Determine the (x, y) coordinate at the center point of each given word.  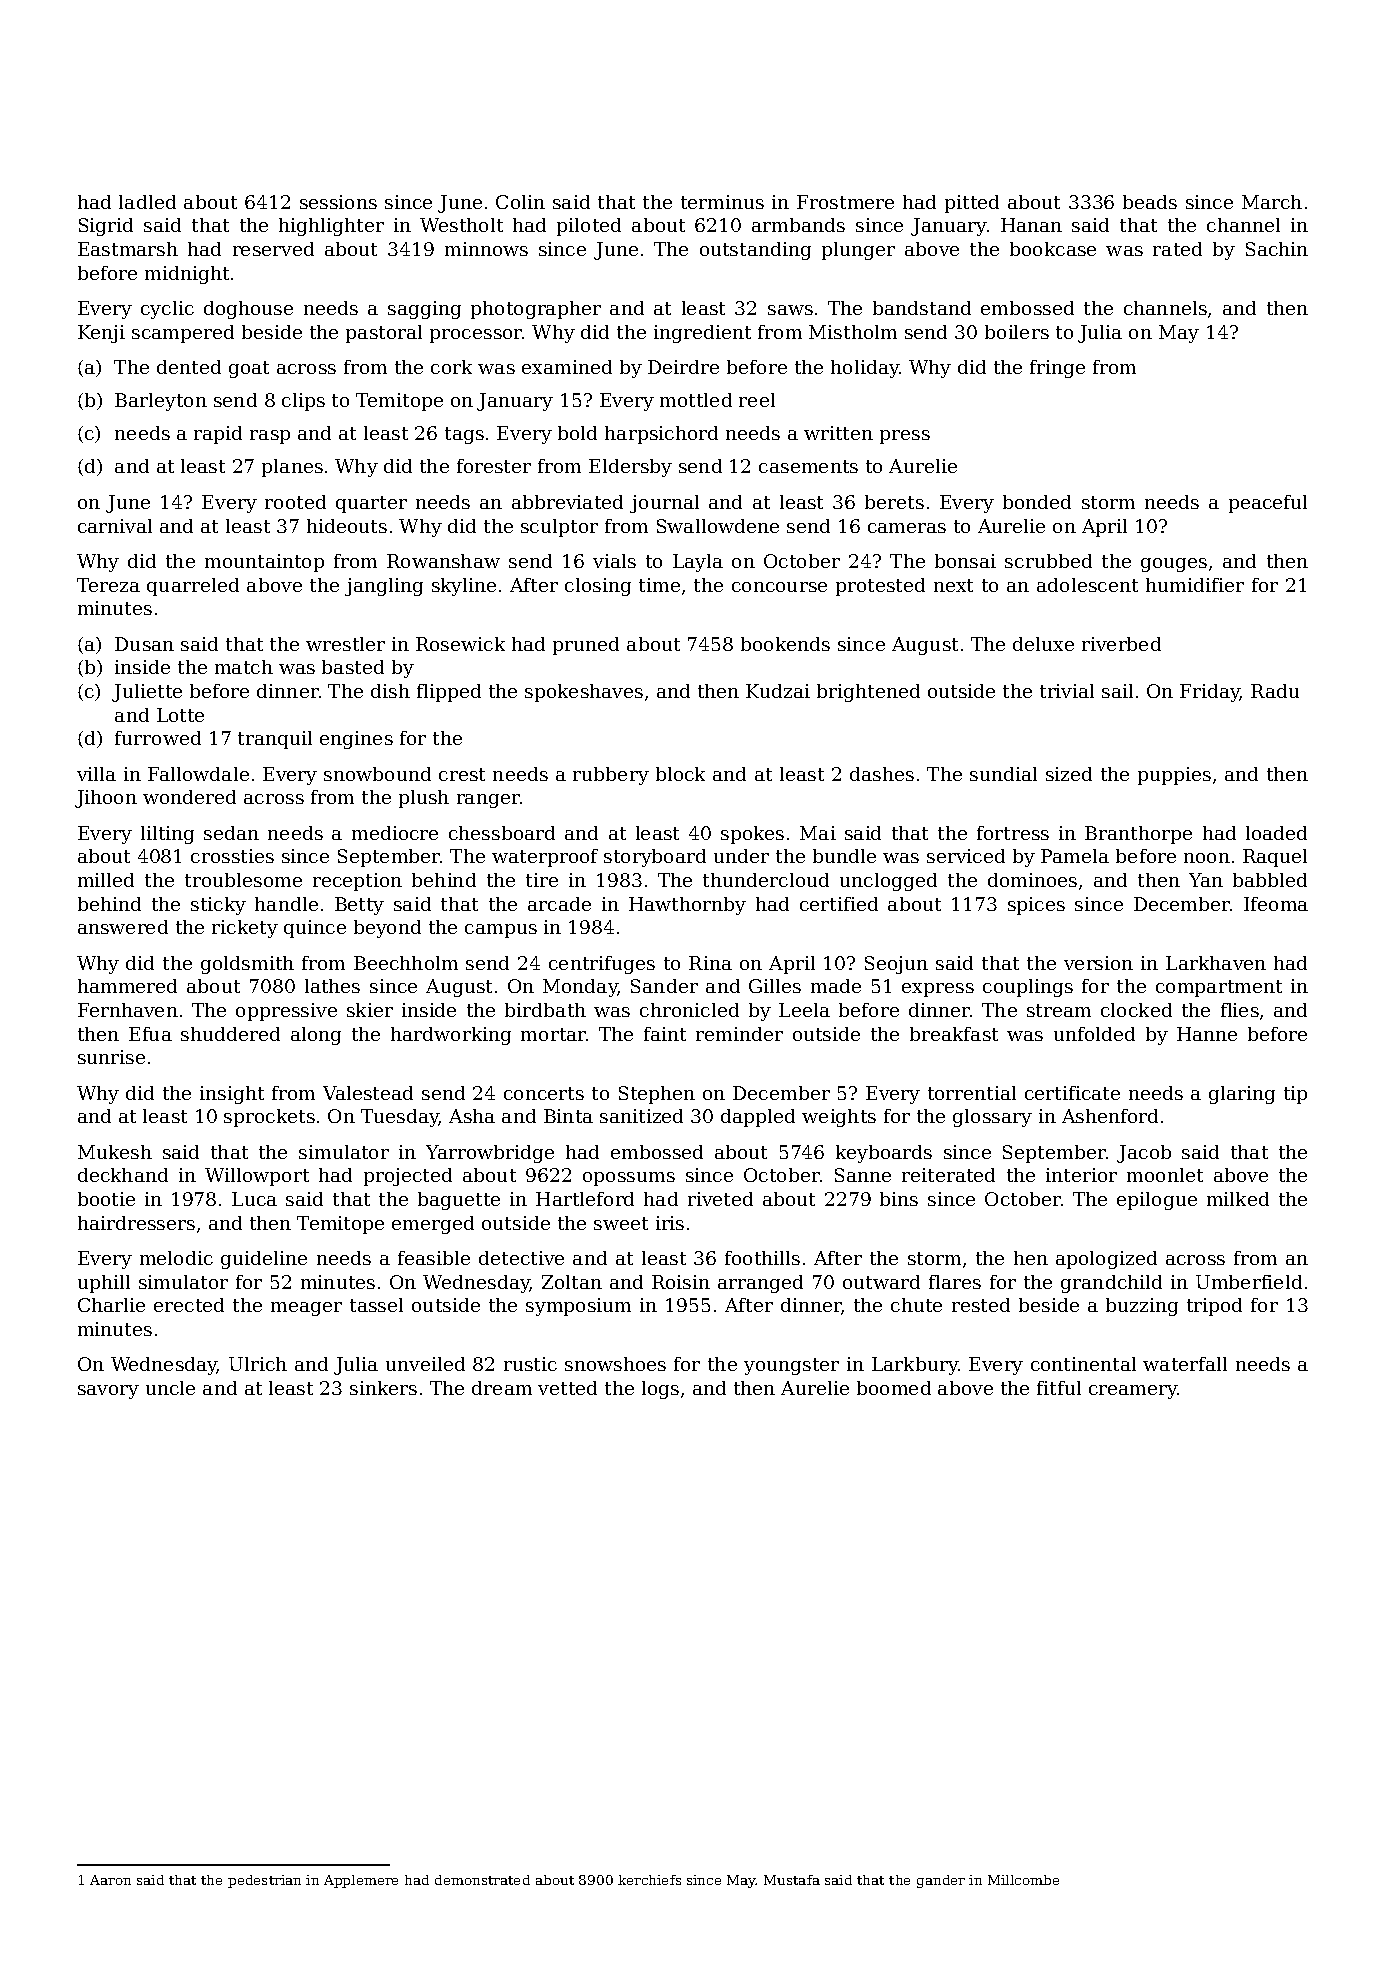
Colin (520, 202)
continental (1083, 1364)
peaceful (1268, 504)
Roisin (681, 1282)
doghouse (248, 310)
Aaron (110, 1880)
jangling (384, 587)
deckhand (123, 1175)
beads (1150, 202)
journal (664, 504)
